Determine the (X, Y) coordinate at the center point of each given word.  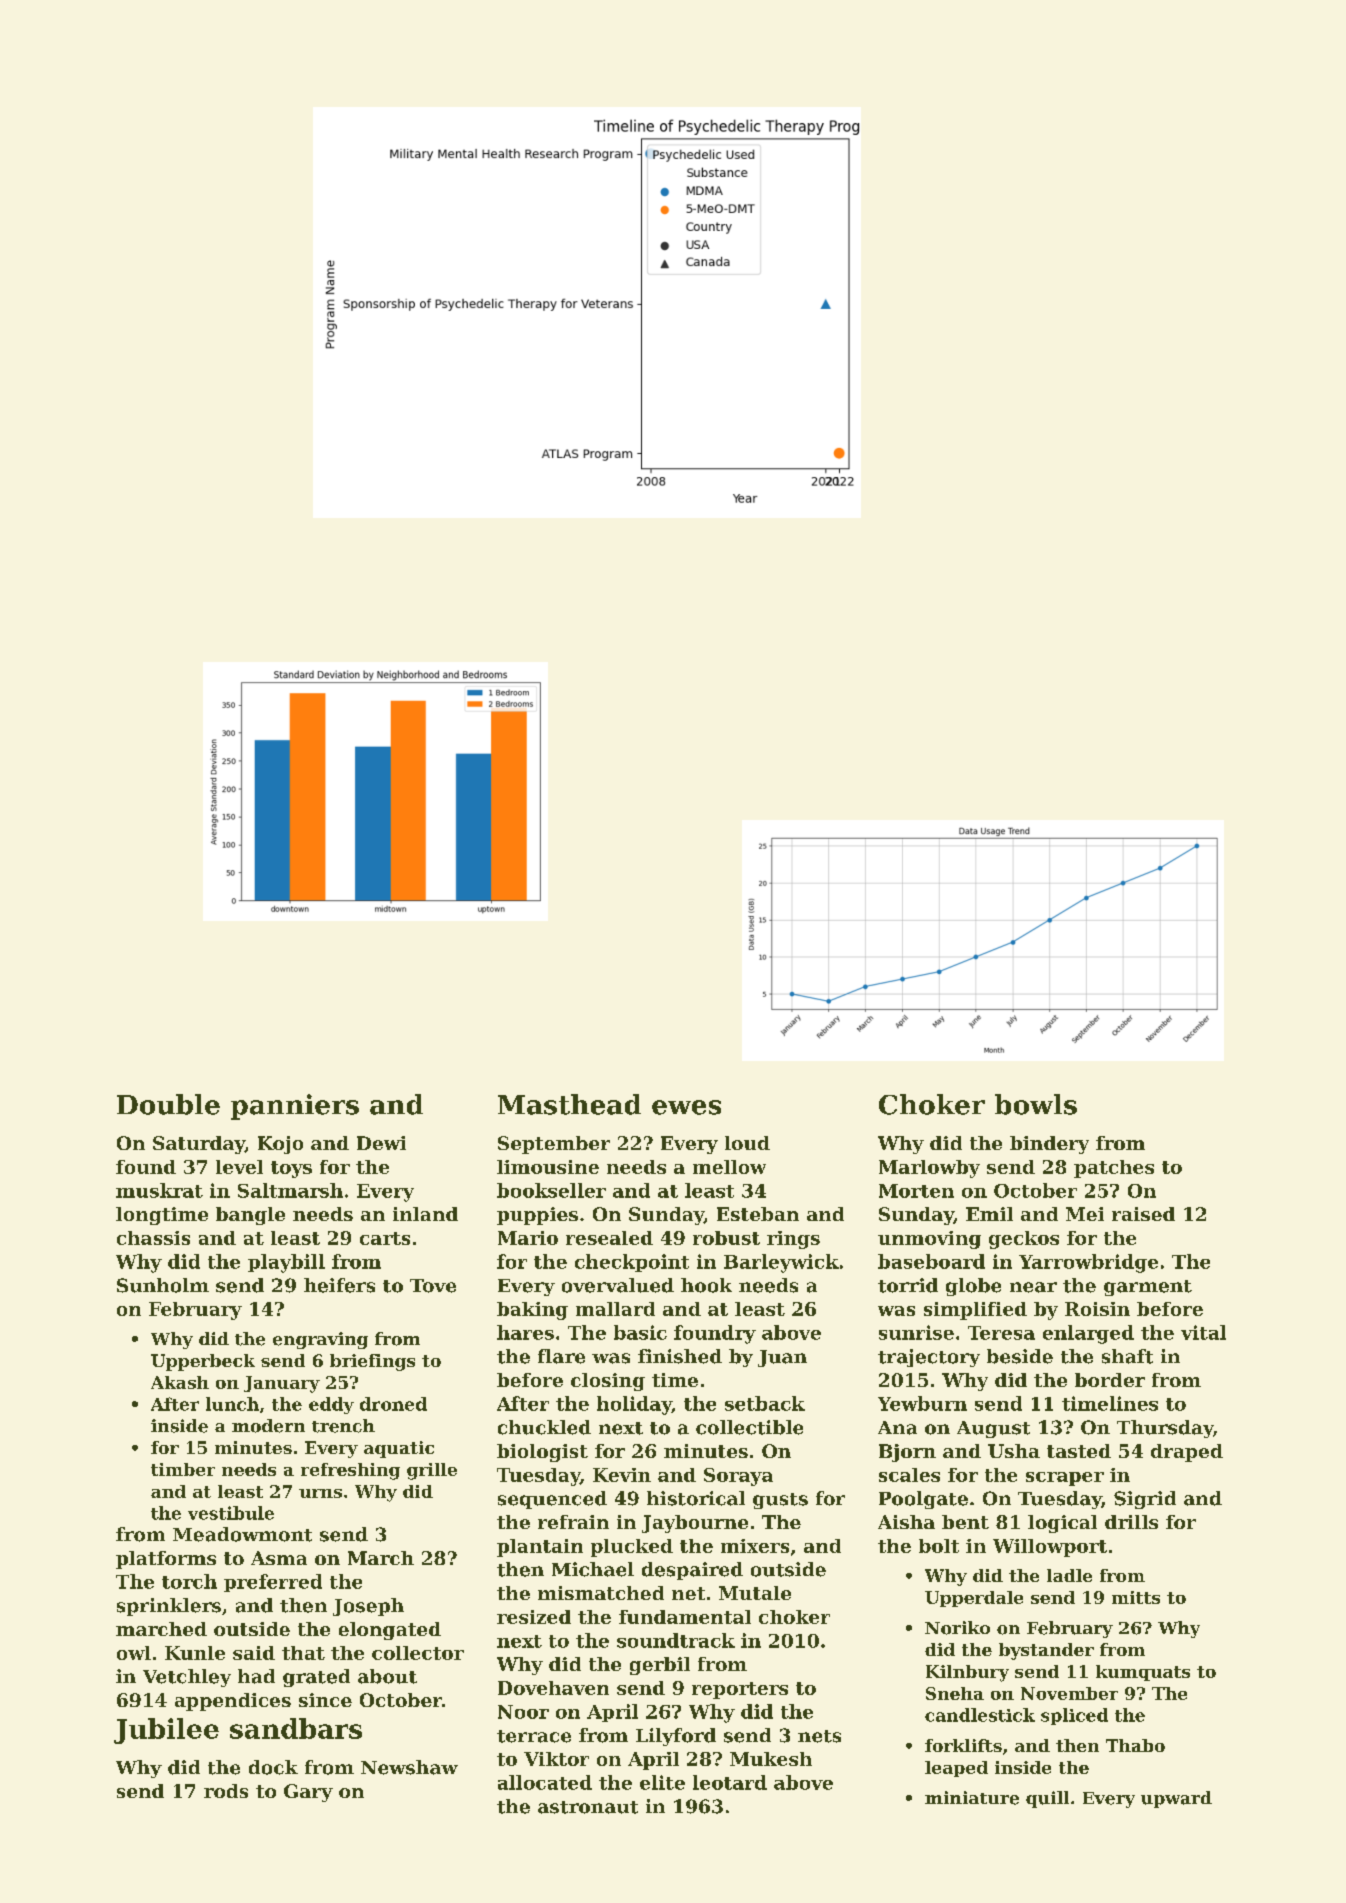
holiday (634, 1405)
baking (532, 1311)
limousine (548, 1167)
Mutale (755, 1593)
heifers (339, 1285)
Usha (1014, 1451)
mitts (1136, 1597)
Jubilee (166, 1731)
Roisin (1097, 1309)
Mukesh (771, 1759)
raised (1143, 1214)
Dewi (381, 1143)
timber (183, 1469)
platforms (166, 1560)
